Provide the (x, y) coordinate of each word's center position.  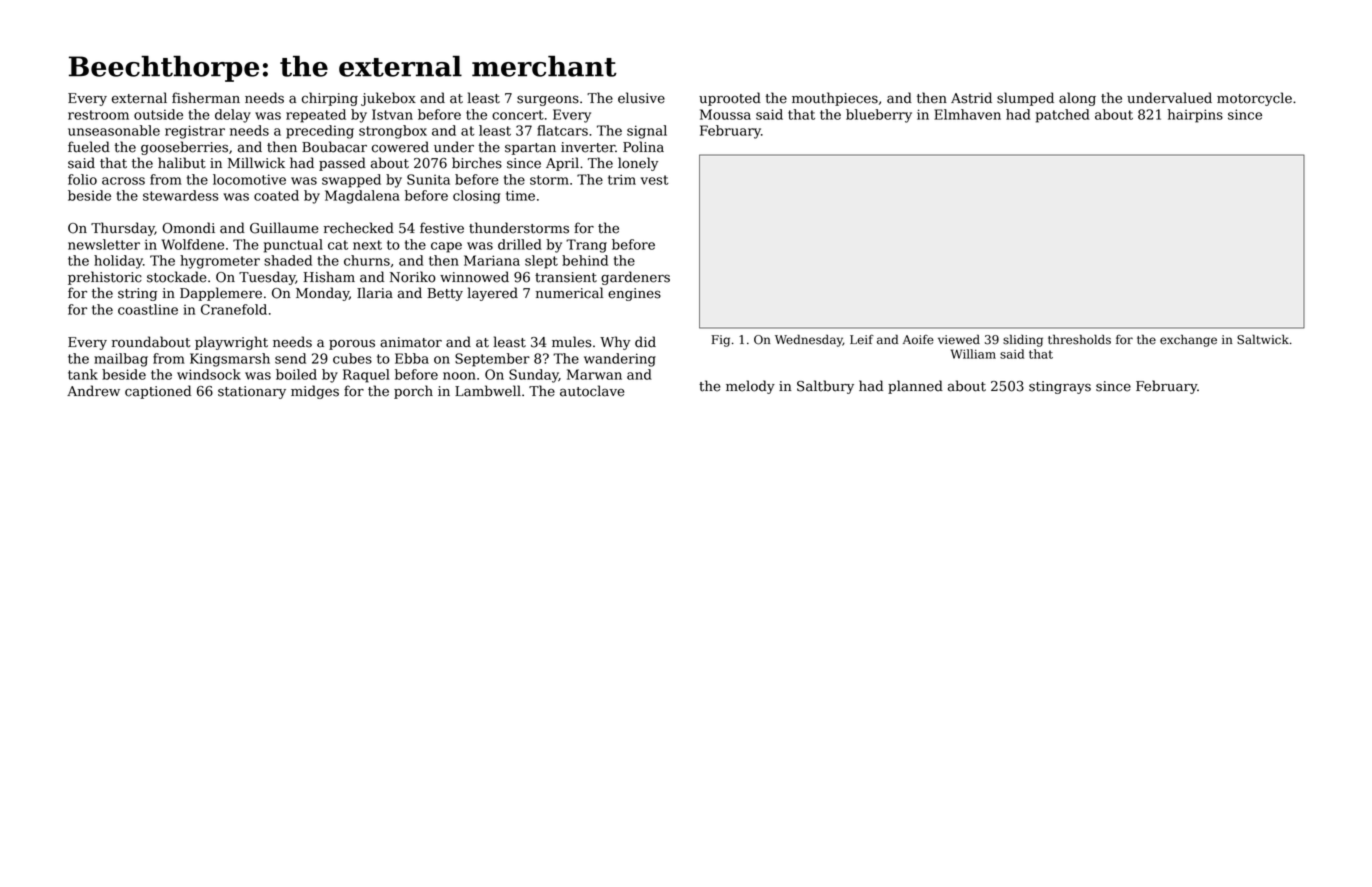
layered (493, 294)
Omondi (188, 228)
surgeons (548, 100)
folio (82, 179)
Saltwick (1263, 339)
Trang (586, 246)
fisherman (206, 98)
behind (585, 260)
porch (413, 392)
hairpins (1195, 116)
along (1077, 99)
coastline (148, 309)
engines (634, 294)
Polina (643, 147)
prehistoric (105, 278)
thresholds (1079, 339)
